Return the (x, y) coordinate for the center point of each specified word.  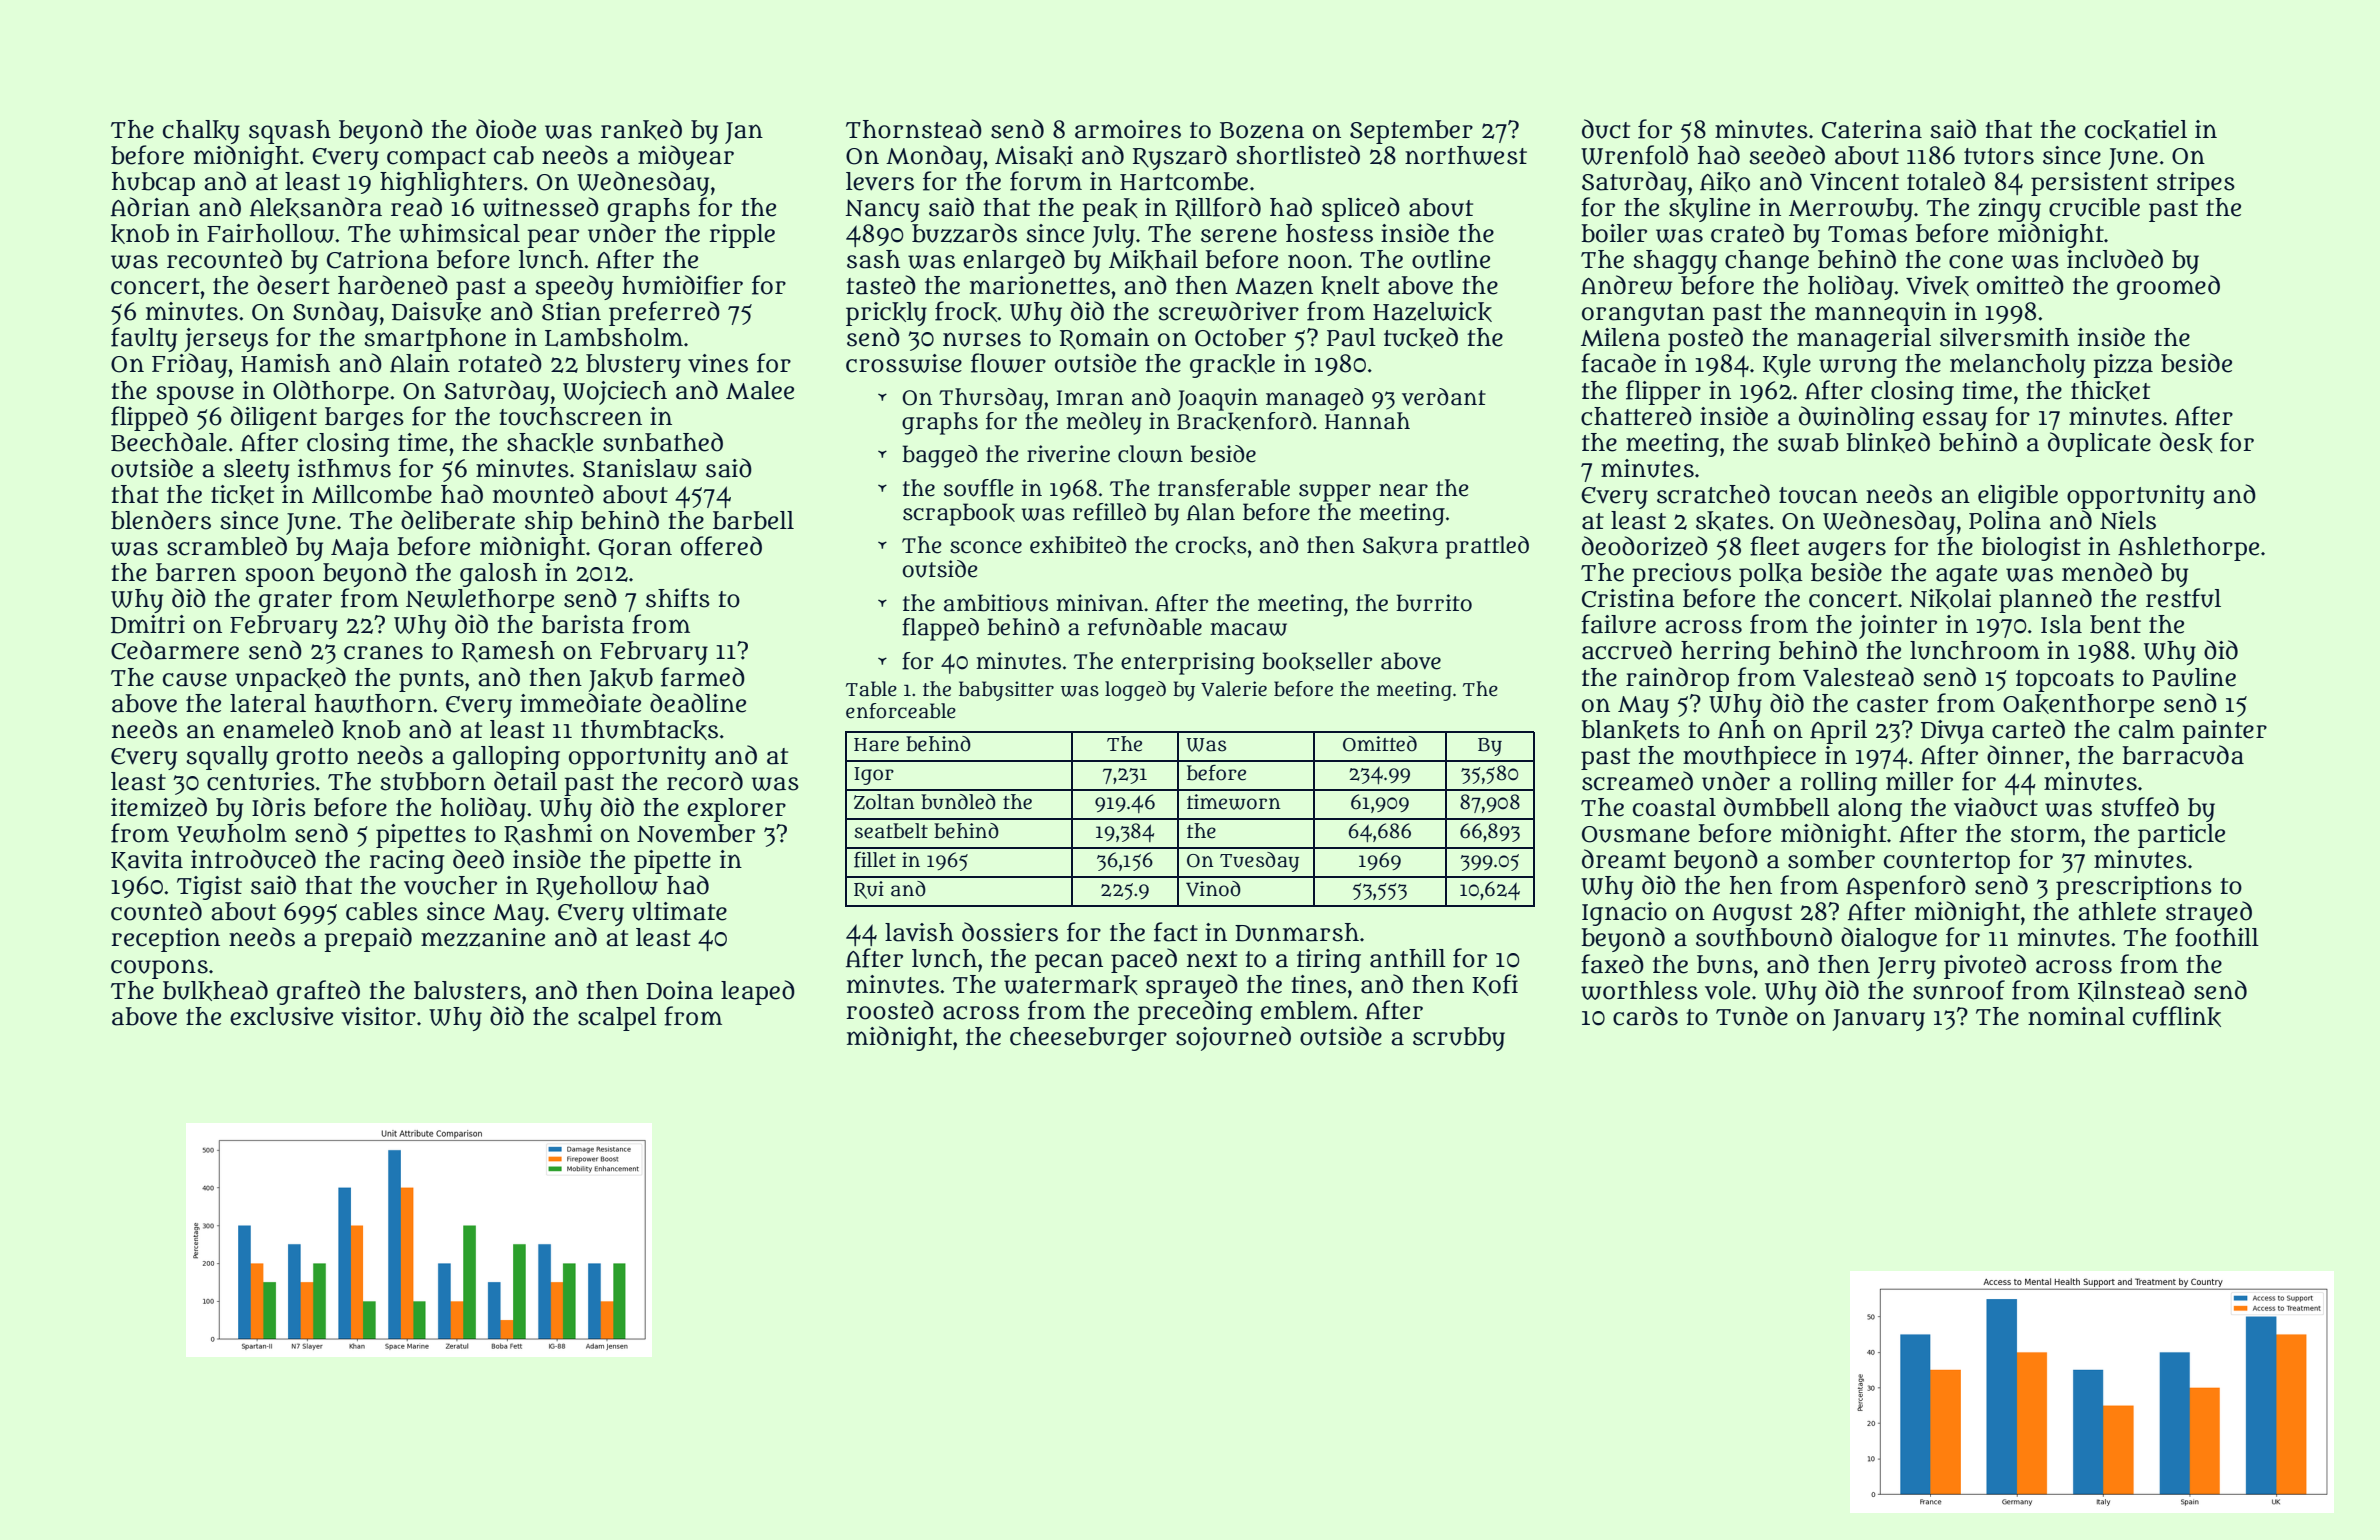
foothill (2217, 937)
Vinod (1213, 889)
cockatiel (2136, 130)
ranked (641, 129)
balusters (467, 990)
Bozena (1262, 130)
